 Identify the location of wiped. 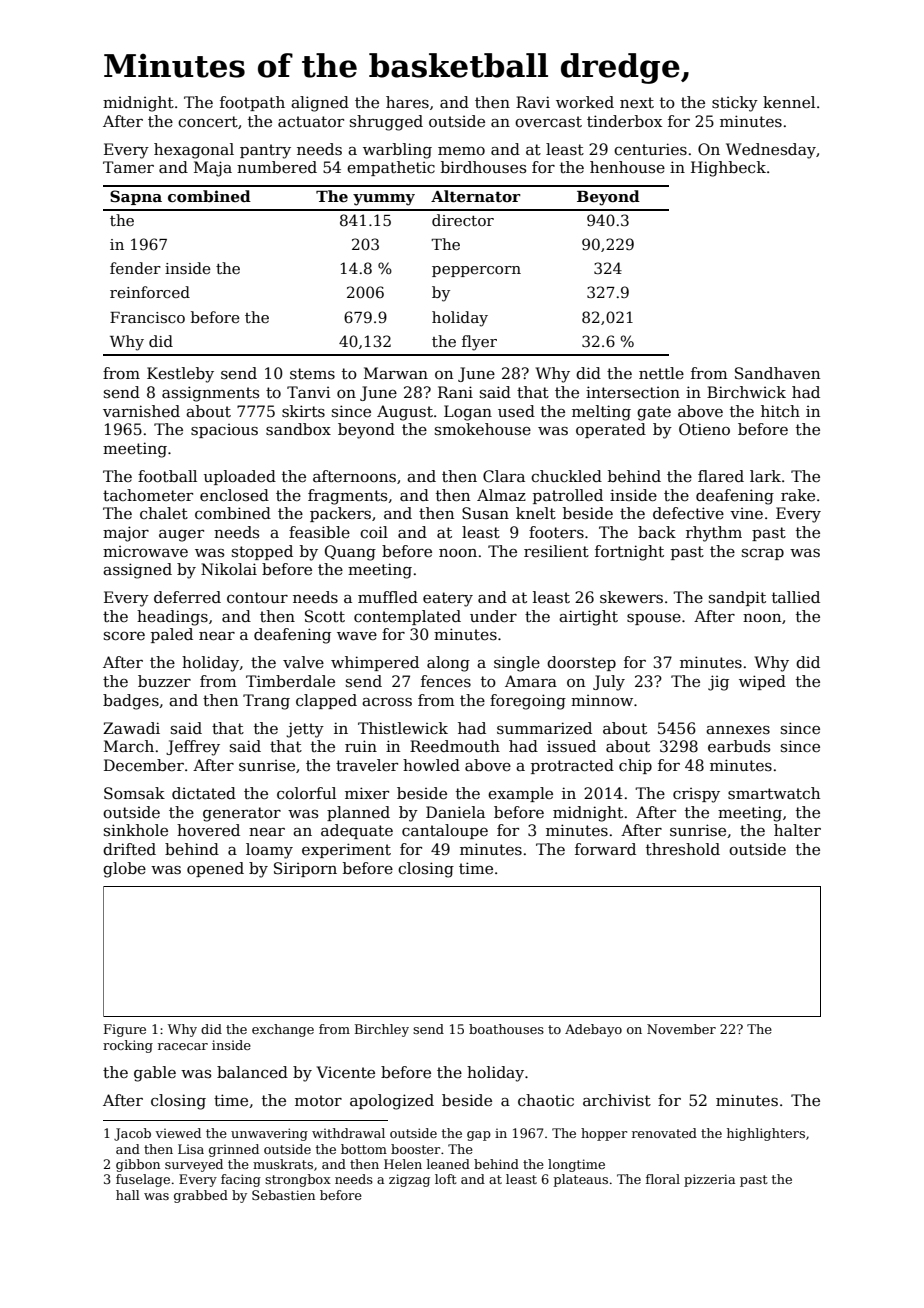
(762, 682).
